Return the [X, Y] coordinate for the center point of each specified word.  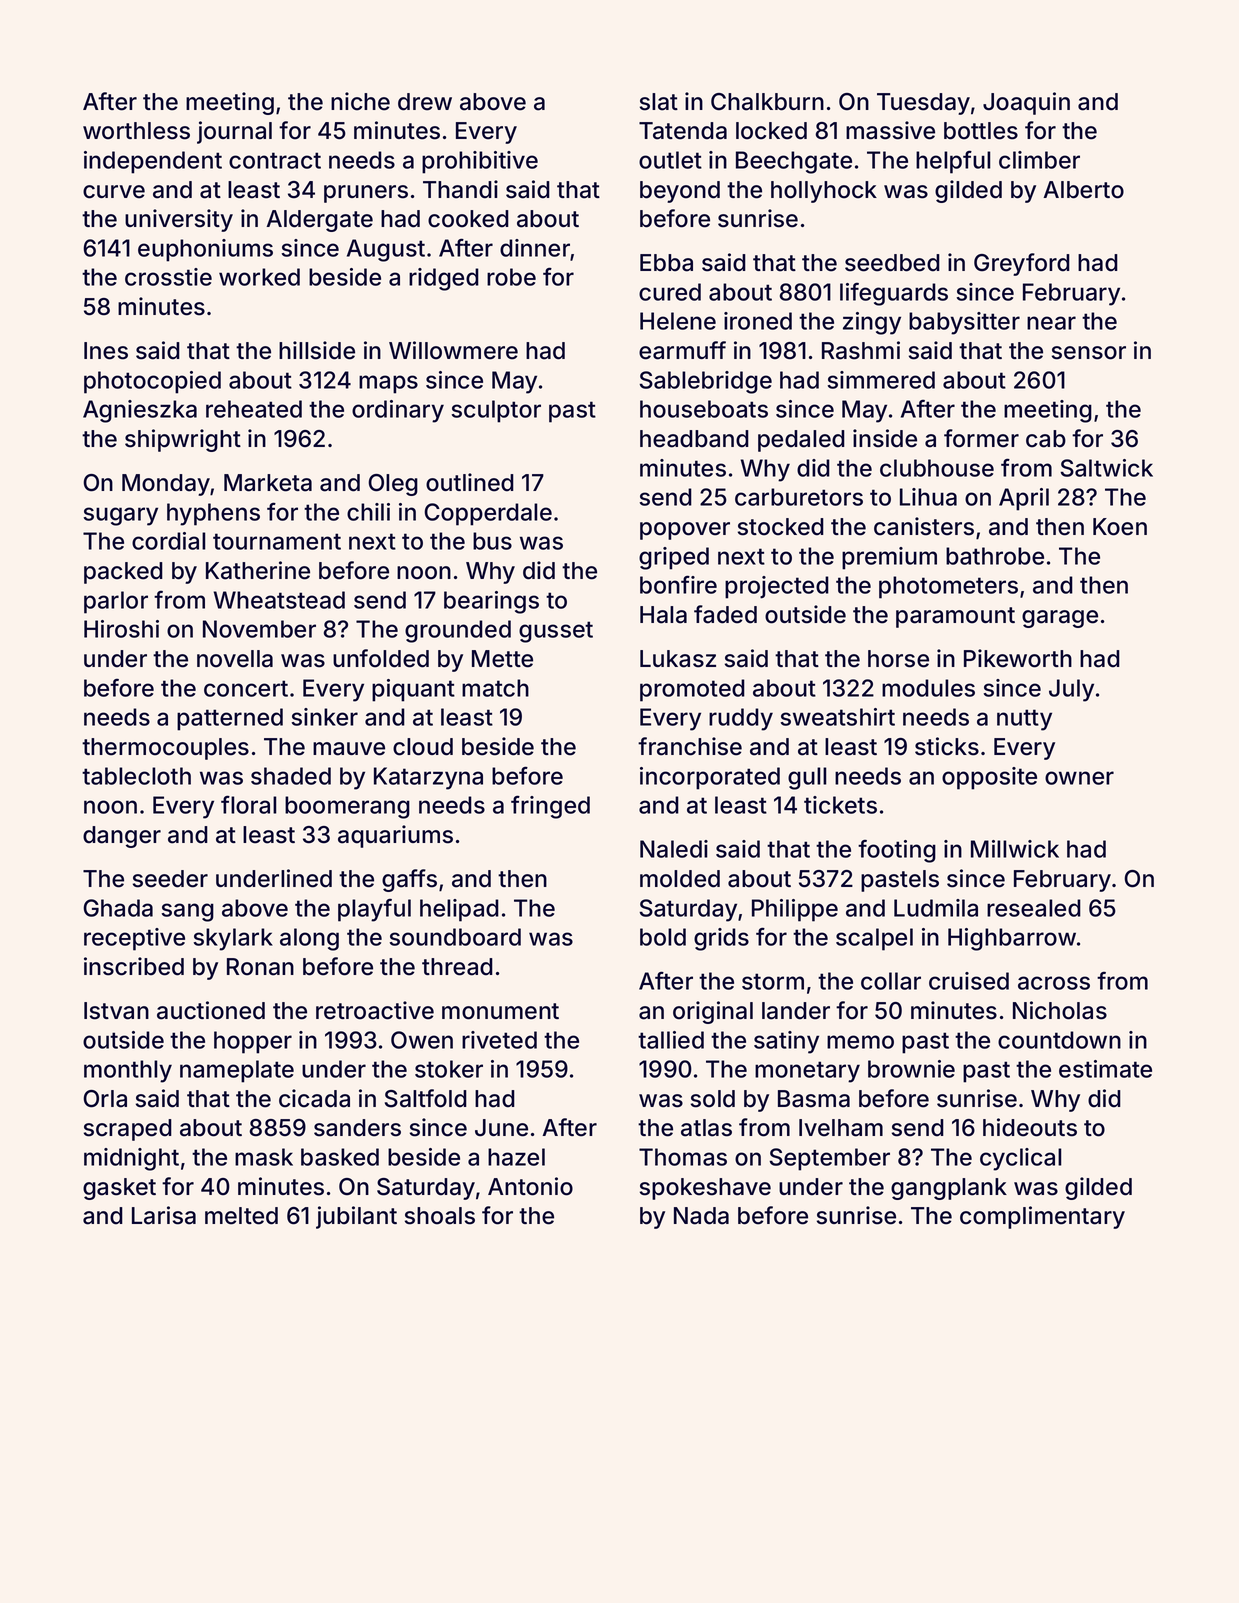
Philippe [795, 910]
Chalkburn [767, 102]
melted [241, 1216]
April [1024, 499]
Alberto [1083, 190]
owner [1079, 778]
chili [368, 512]
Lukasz [678, 659]
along [309, 939]
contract [275, 160]
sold [713, 1099]
